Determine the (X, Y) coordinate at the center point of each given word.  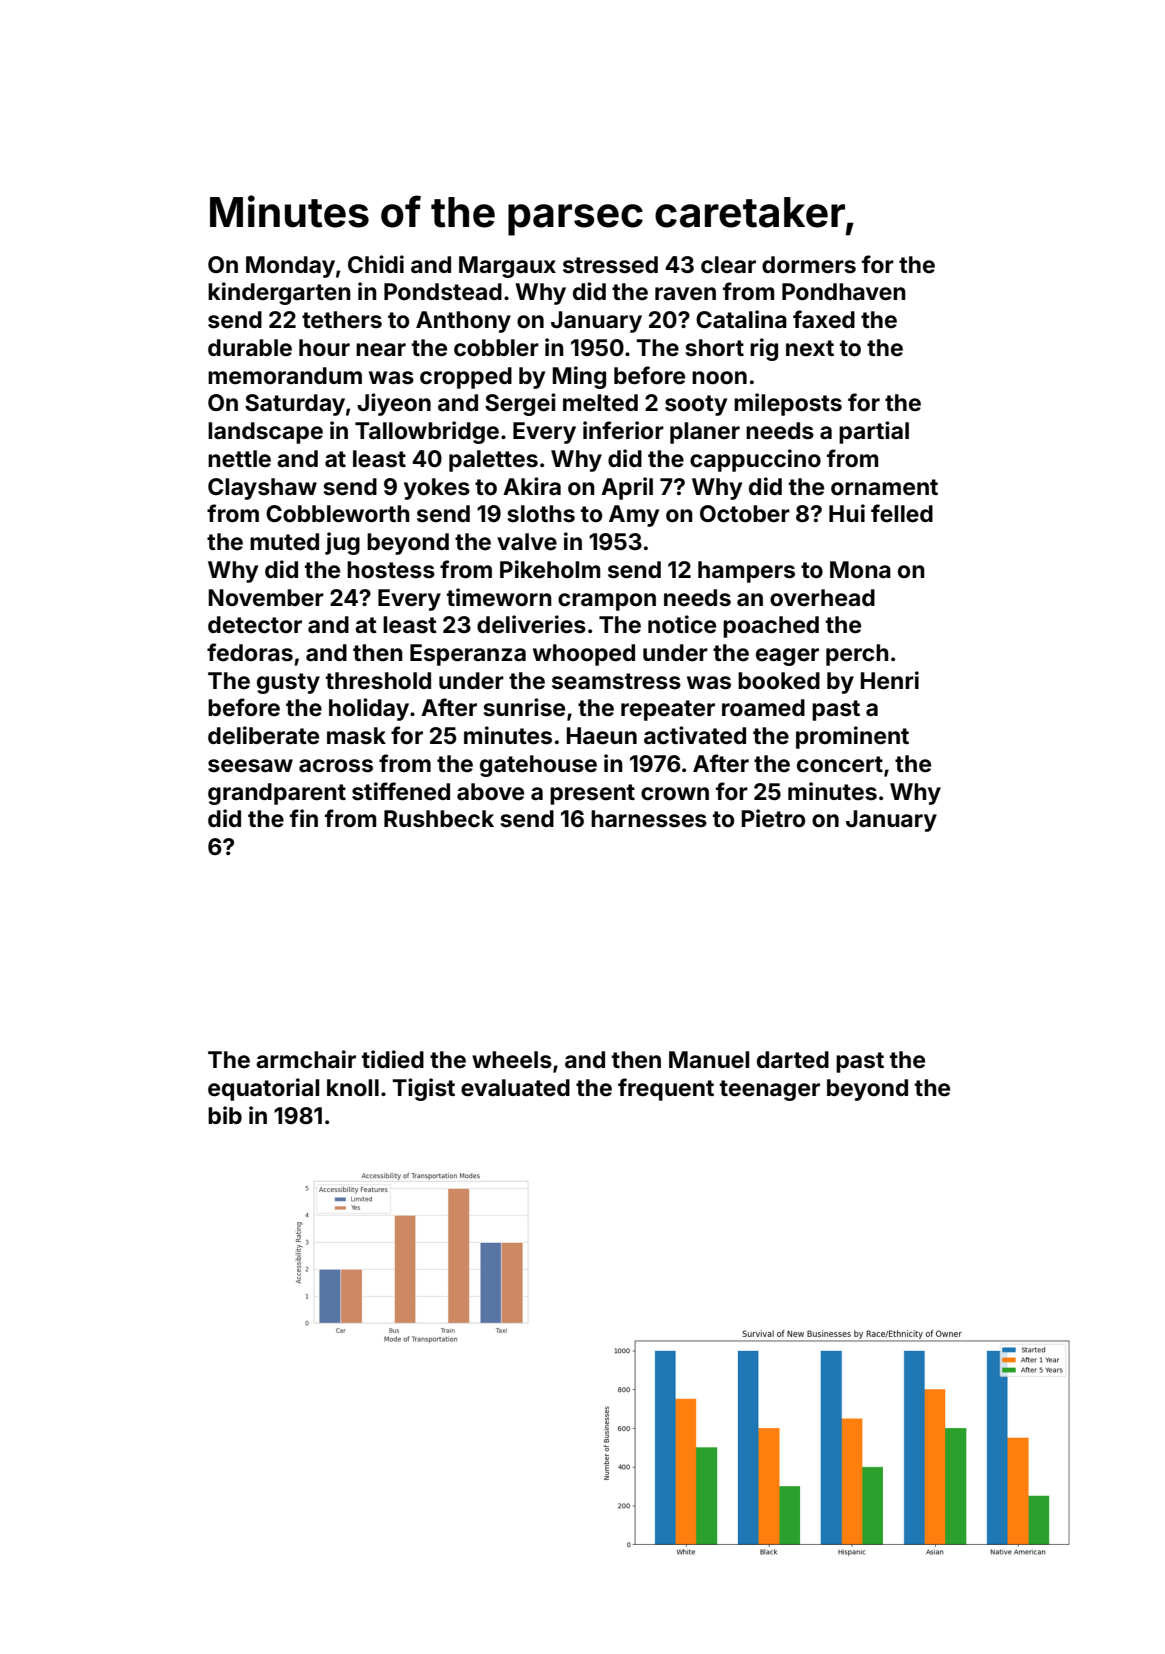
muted (284, 542)
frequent (666, 1089)
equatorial (263, 1089)
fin (304, 818)
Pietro (773, 818)
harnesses (649, 819)
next (810, 348)
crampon (607, 602)
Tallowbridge (427, 432)
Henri (889, 680)
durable (250, 348)
